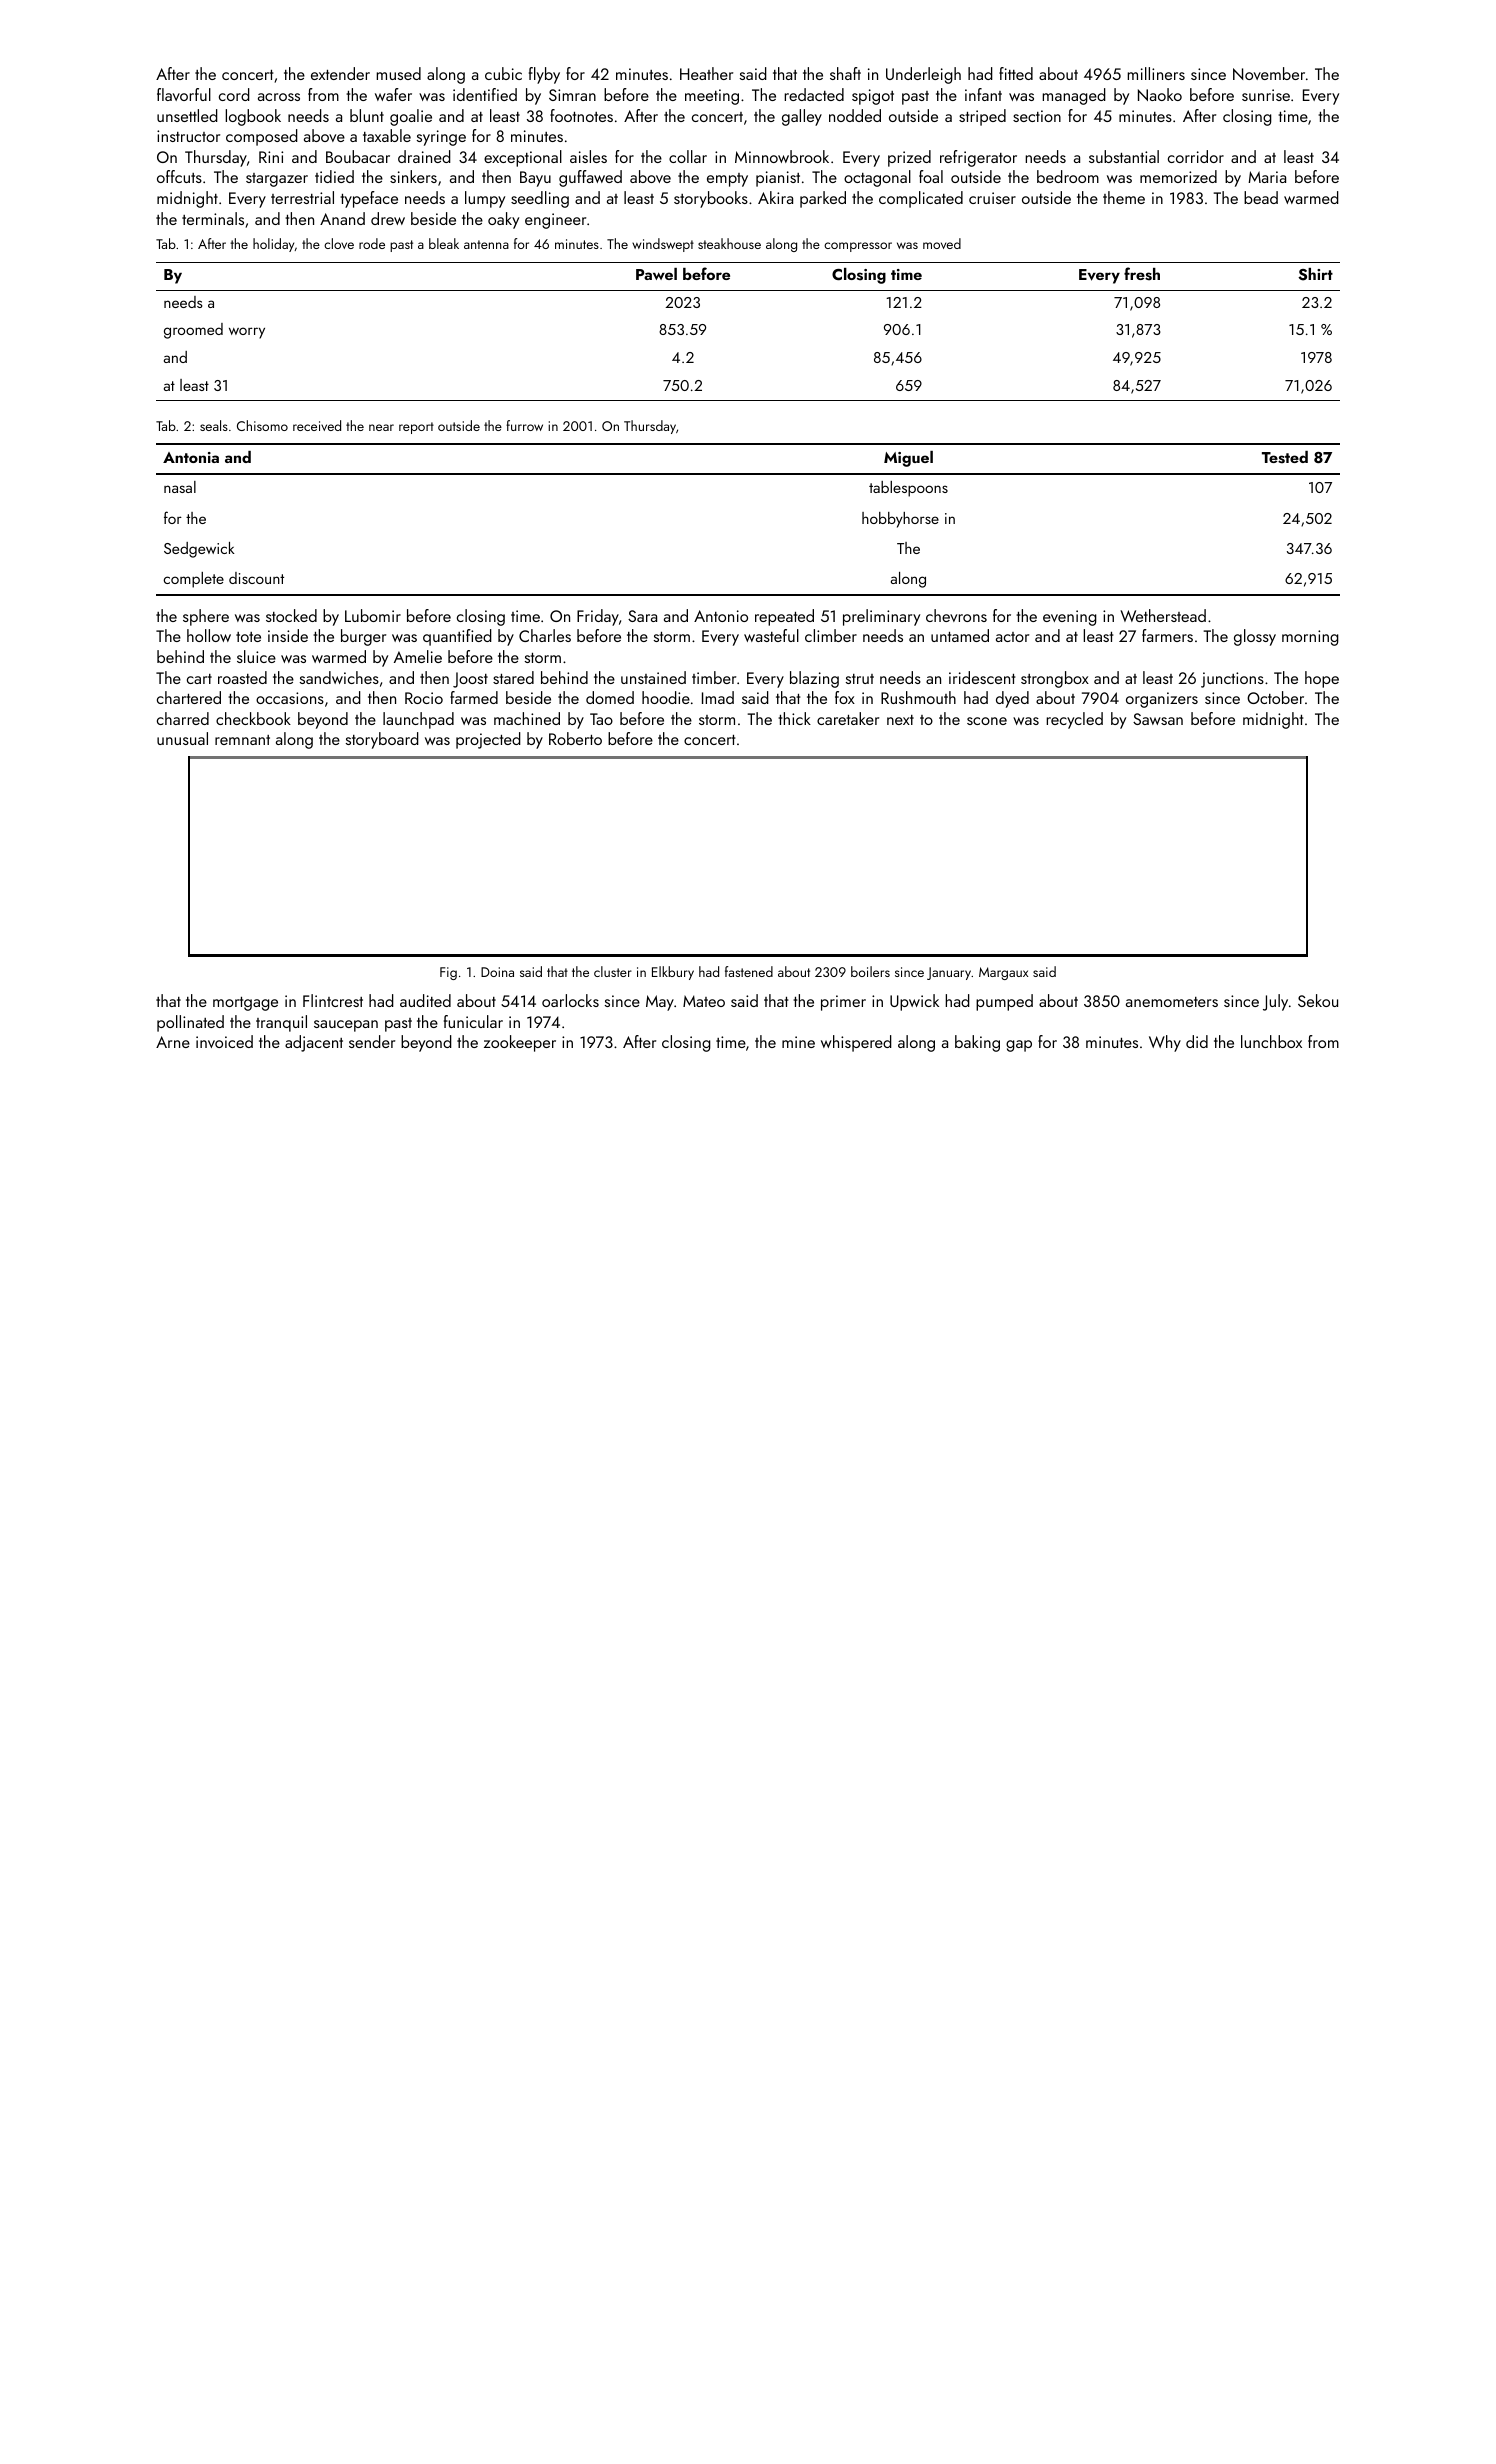  I want to click on Shirt, so click(1315, 274).
